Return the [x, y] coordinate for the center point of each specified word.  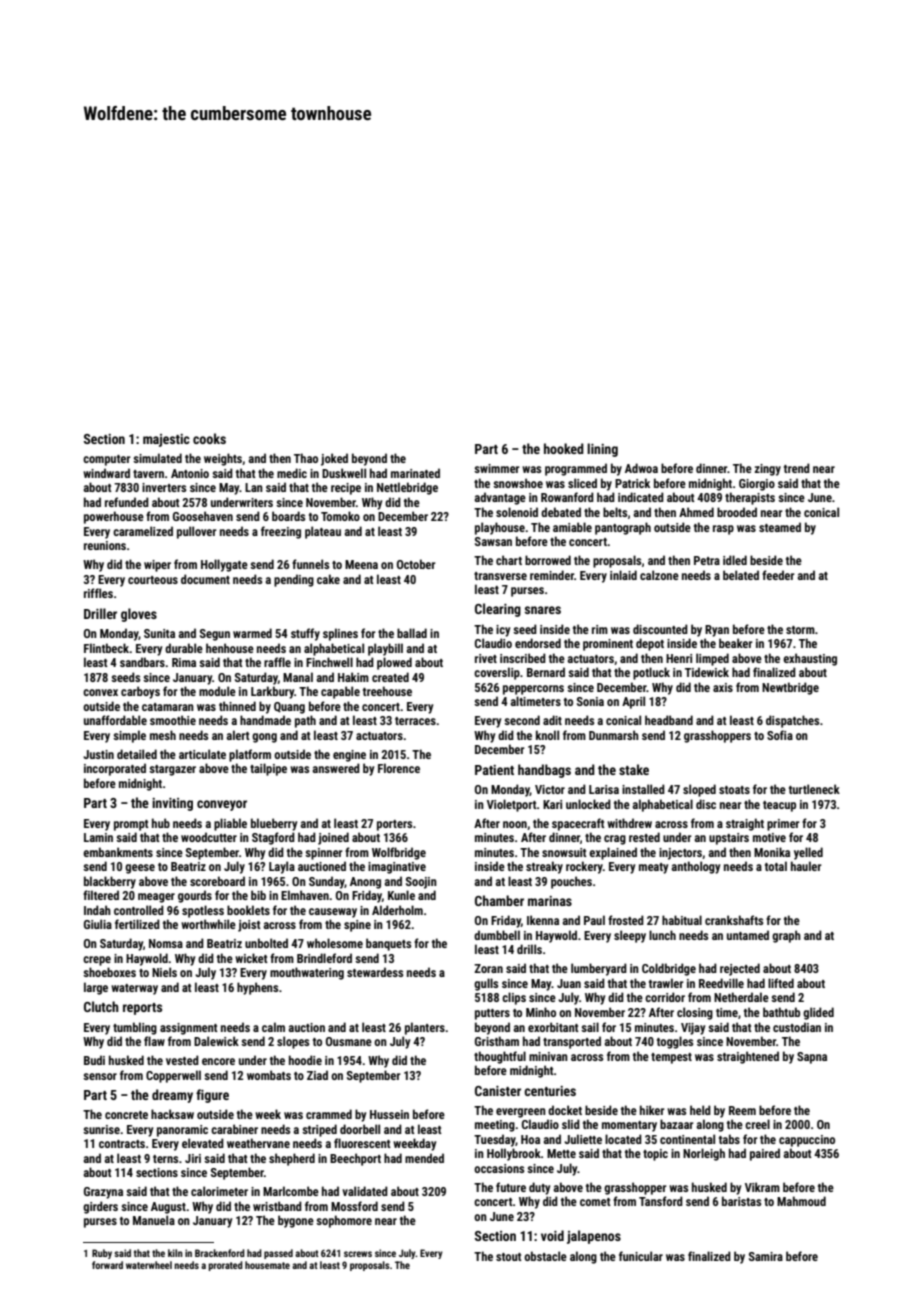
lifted [781, 983]
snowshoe [518, 483]
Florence [399, 768]
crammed [329, 1114]
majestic [166, 440]
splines [340, 634]
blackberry [110, 882]
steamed [780, 527]
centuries [550, 1091]
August [168, 1208]
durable [184, 648]
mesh [163, 735]
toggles [675, 1042]
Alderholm [397, 910]
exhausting [810, 659]
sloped [699, 790]
